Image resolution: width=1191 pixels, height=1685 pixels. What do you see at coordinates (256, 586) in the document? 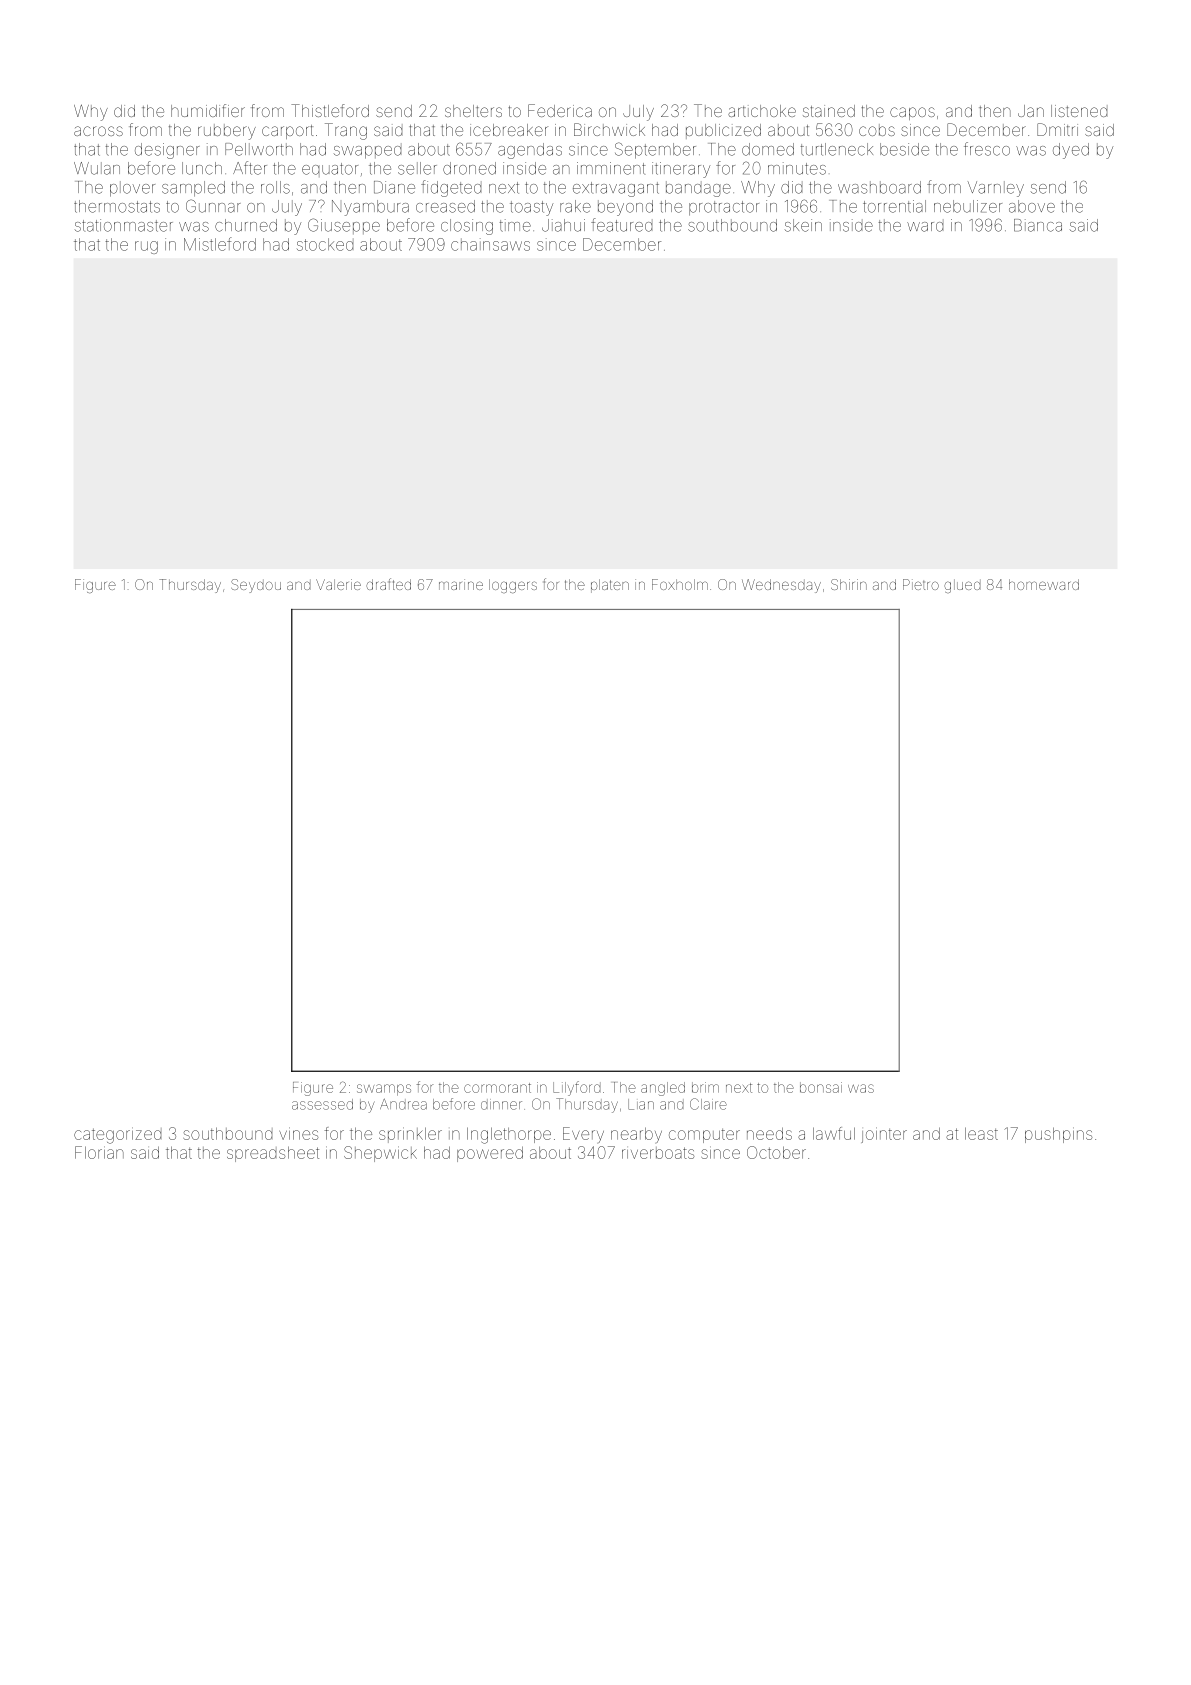
I see `Seydou` at bounding box center [256, 586].
